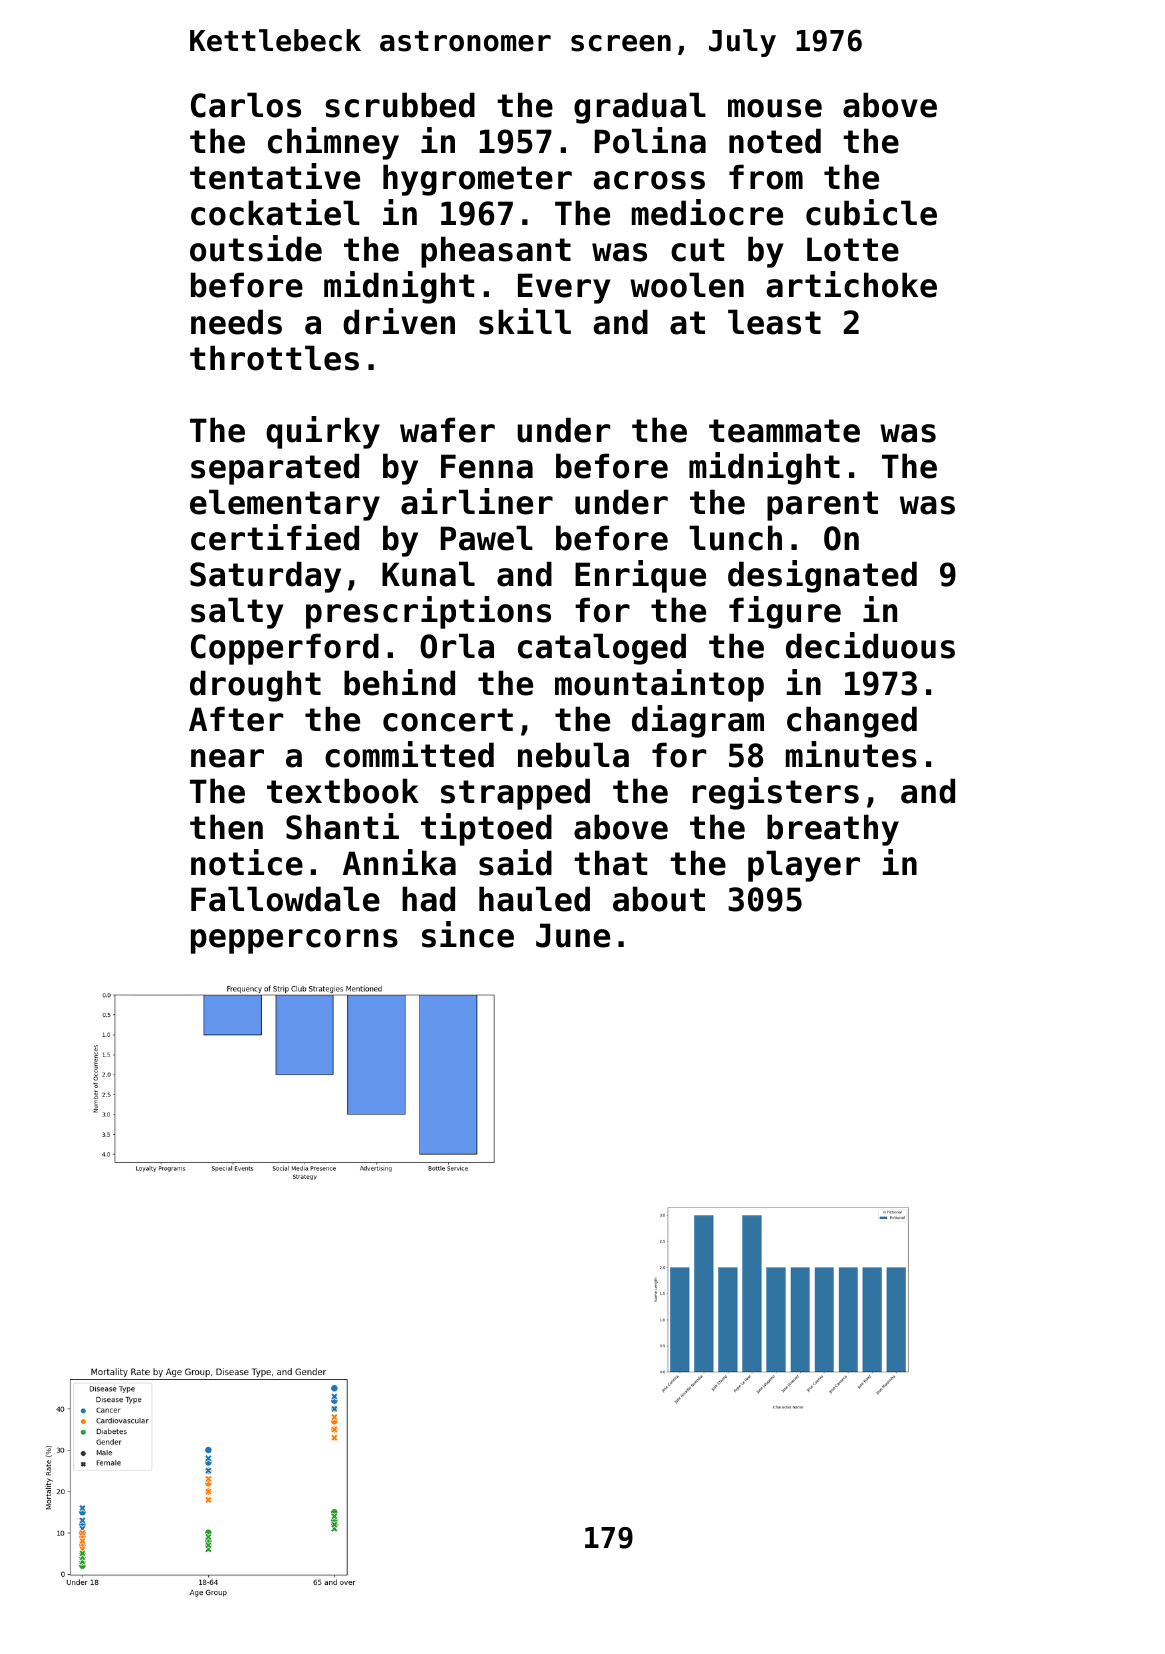 This screenshot has width=1165, height=1654. What do you see at coordinates (468, 934) in the screenshot?
I see `since` at bounding box center [468, 934].
